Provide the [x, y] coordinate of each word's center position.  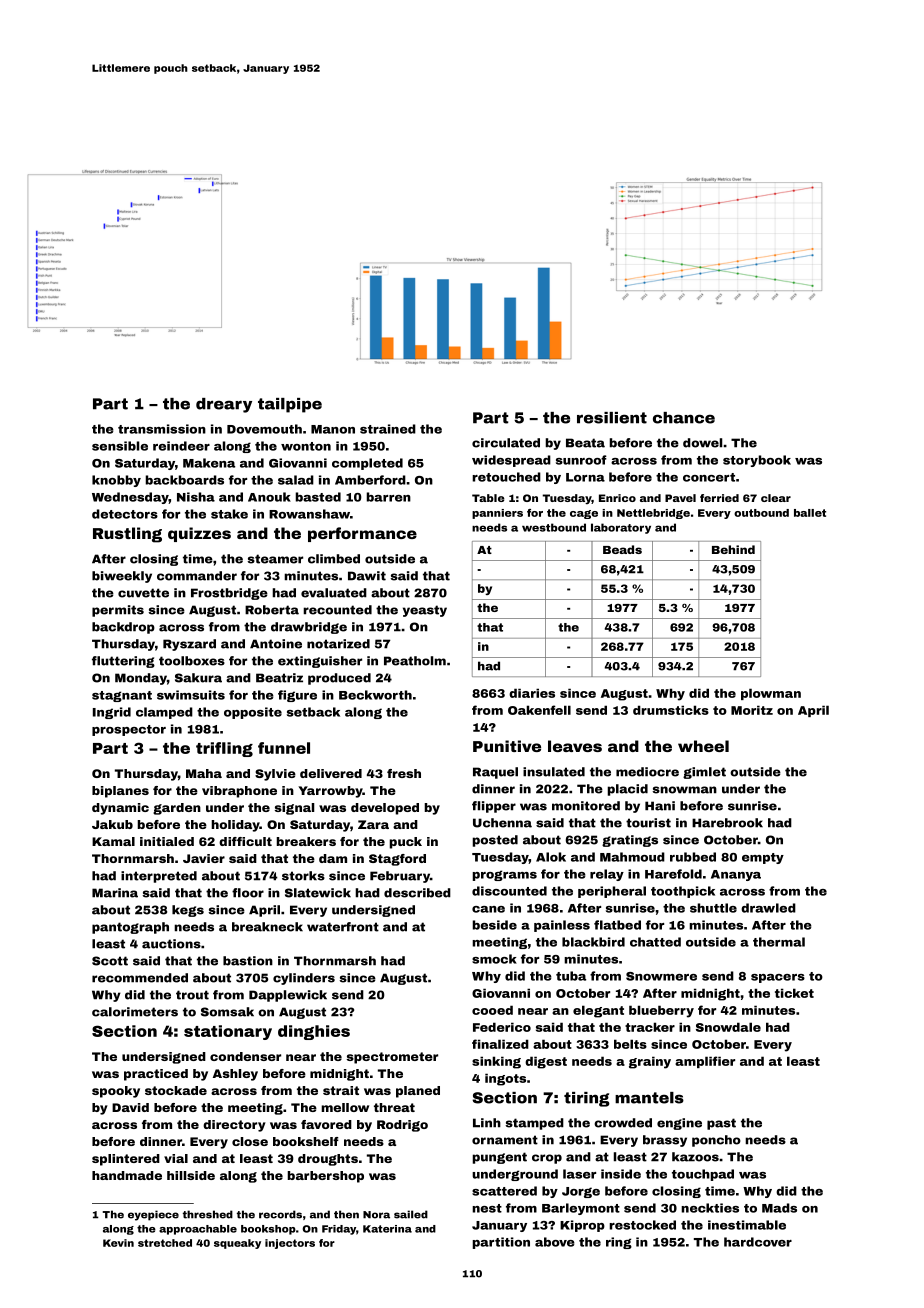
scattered [504, 1191]
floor [248, 893]
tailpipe [290, 405]
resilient [612, 418]
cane [488, 909]
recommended [140, 978]
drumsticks [671, 710]
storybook [757, 461]
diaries [532, 693]
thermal [779, 942]
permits [118, 611]
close [250, 1141]
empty [763, 858]
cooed [492, 1010]
